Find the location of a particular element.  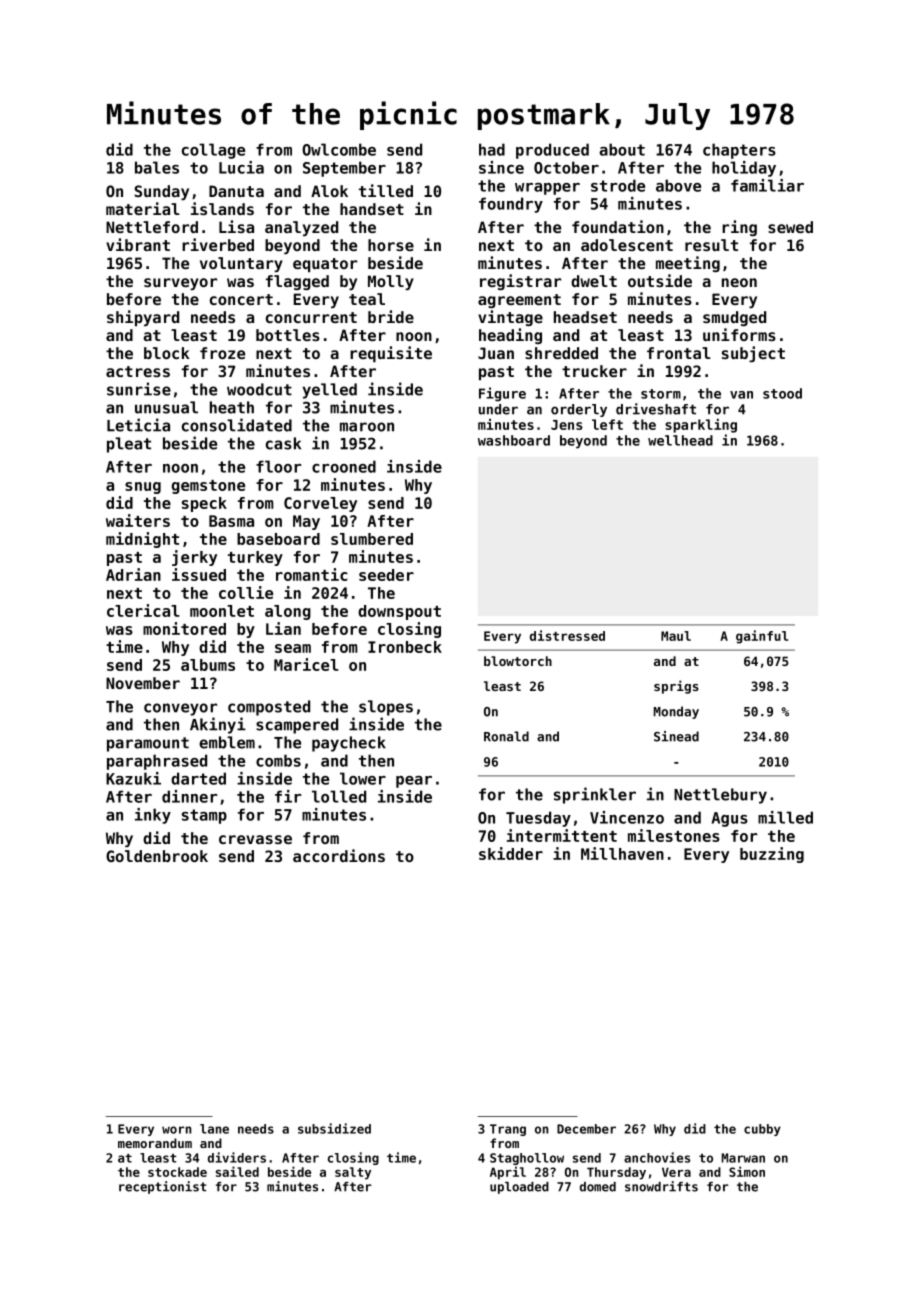

seeder is located at coordinates (386, 575).
